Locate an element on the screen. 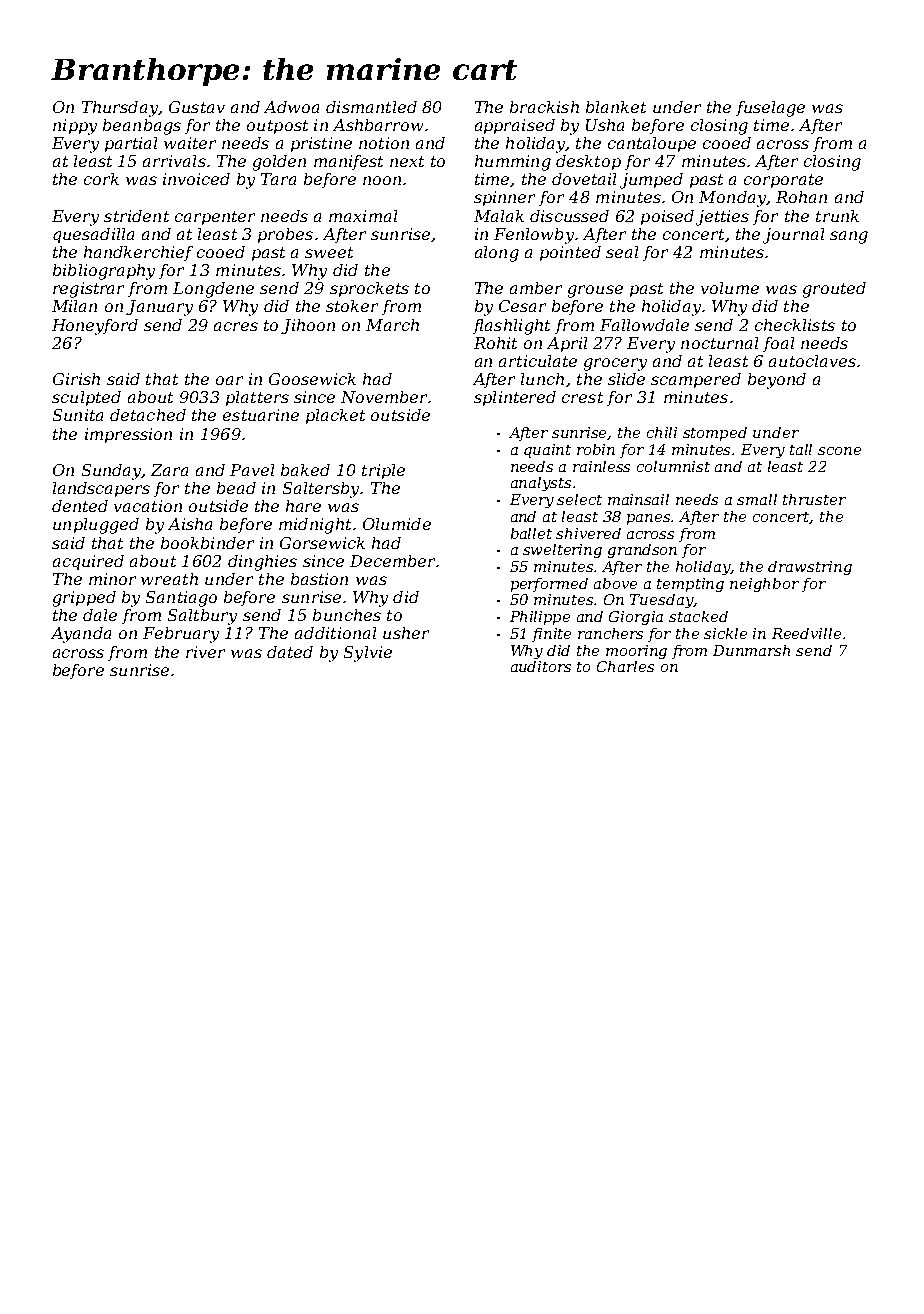 The height and width of the screenshot is (1314, 924). brackish is located at coordinates (544, 107).
